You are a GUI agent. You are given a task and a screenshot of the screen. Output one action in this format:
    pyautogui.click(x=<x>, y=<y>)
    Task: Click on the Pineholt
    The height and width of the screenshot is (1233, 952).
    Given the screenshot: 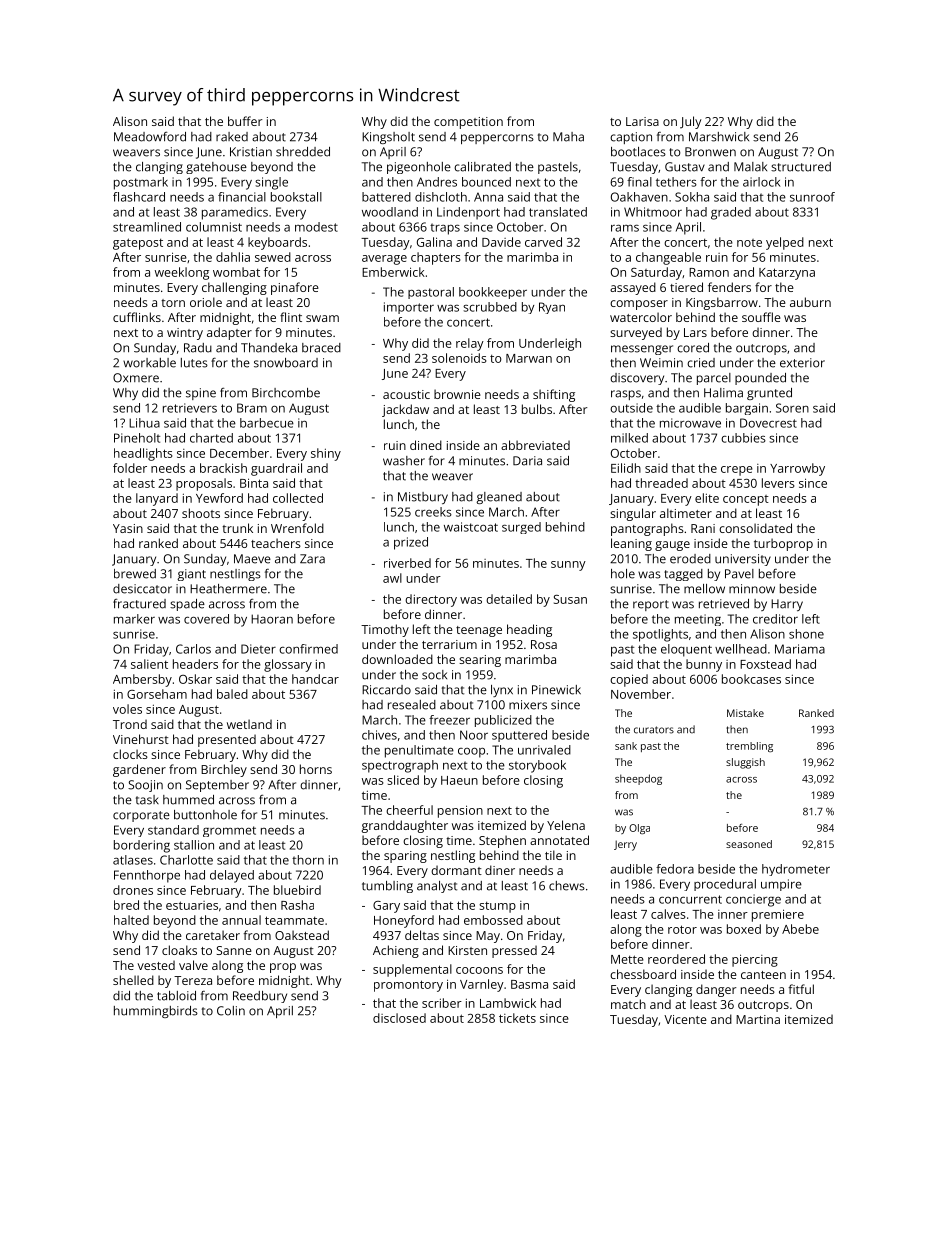 What is the action you would take?
    pyautogui.click(x=137, y=438)
